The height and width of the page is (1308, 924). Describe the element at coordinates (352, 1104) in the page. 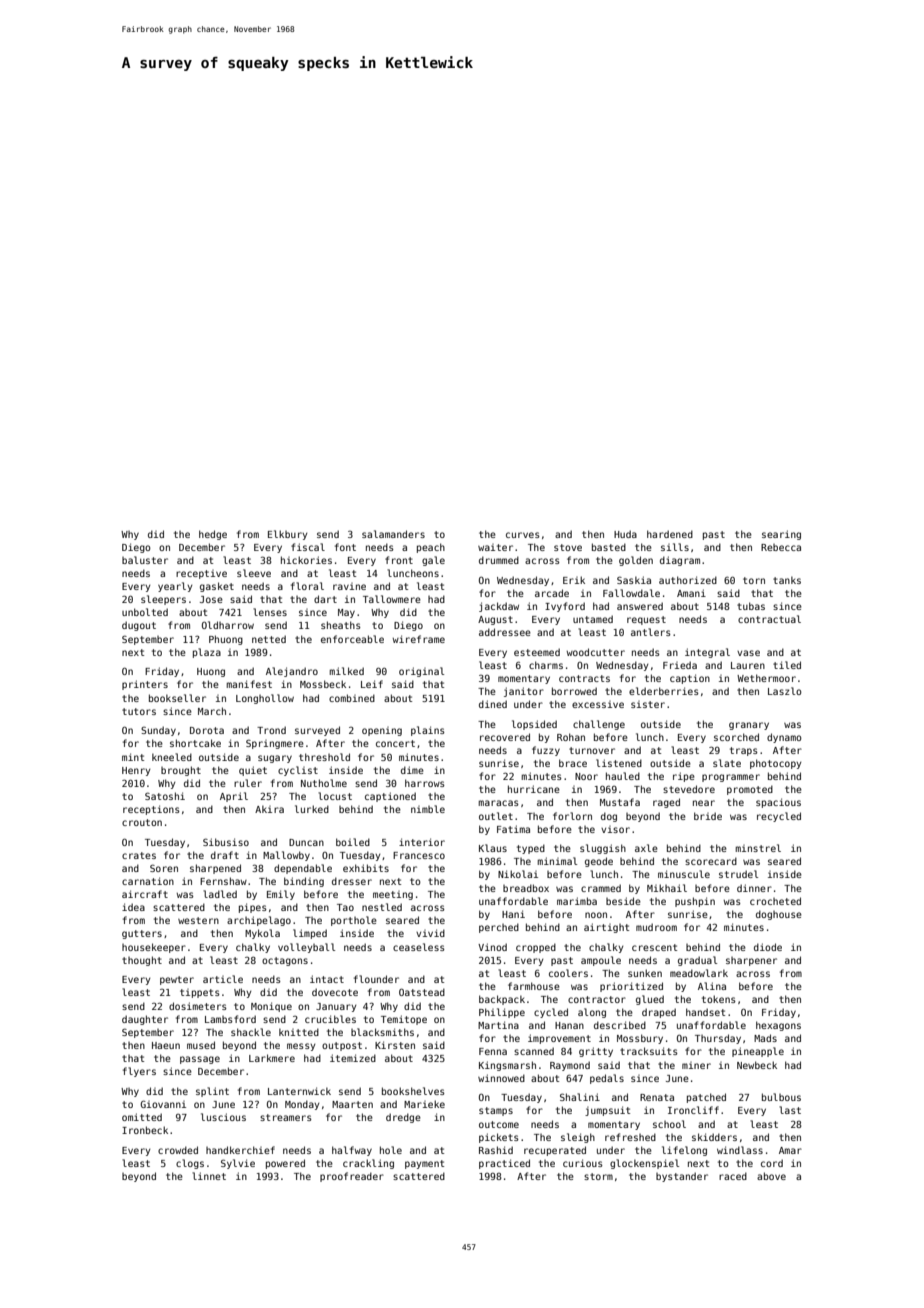

I see `Maarten` at that location.
